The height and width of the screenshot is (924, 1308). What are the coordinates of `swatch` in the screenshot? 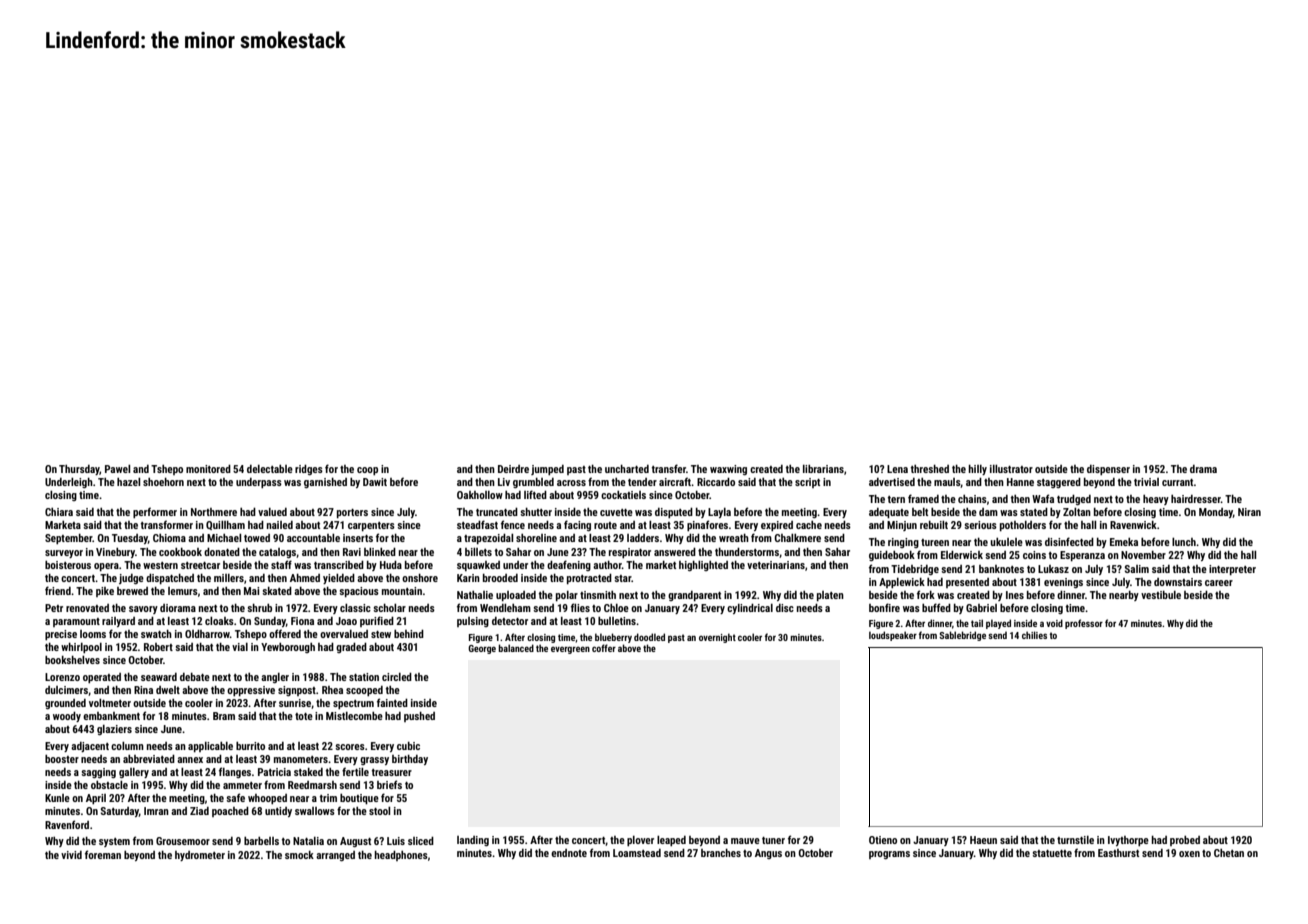 It's located at (156, 634).
